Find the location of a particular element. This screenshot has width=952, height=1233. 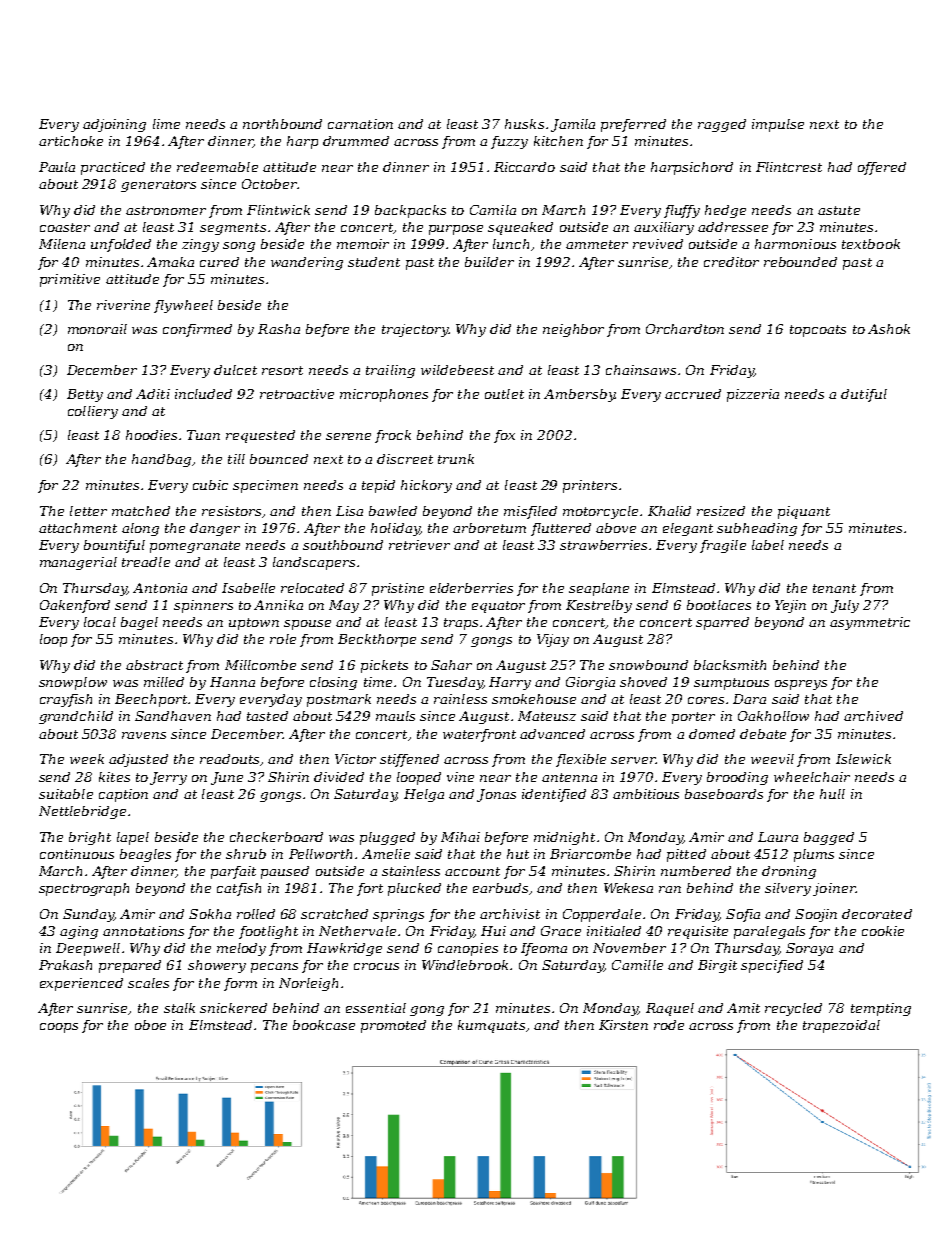

handbag is located at coordinates (161, 460).
